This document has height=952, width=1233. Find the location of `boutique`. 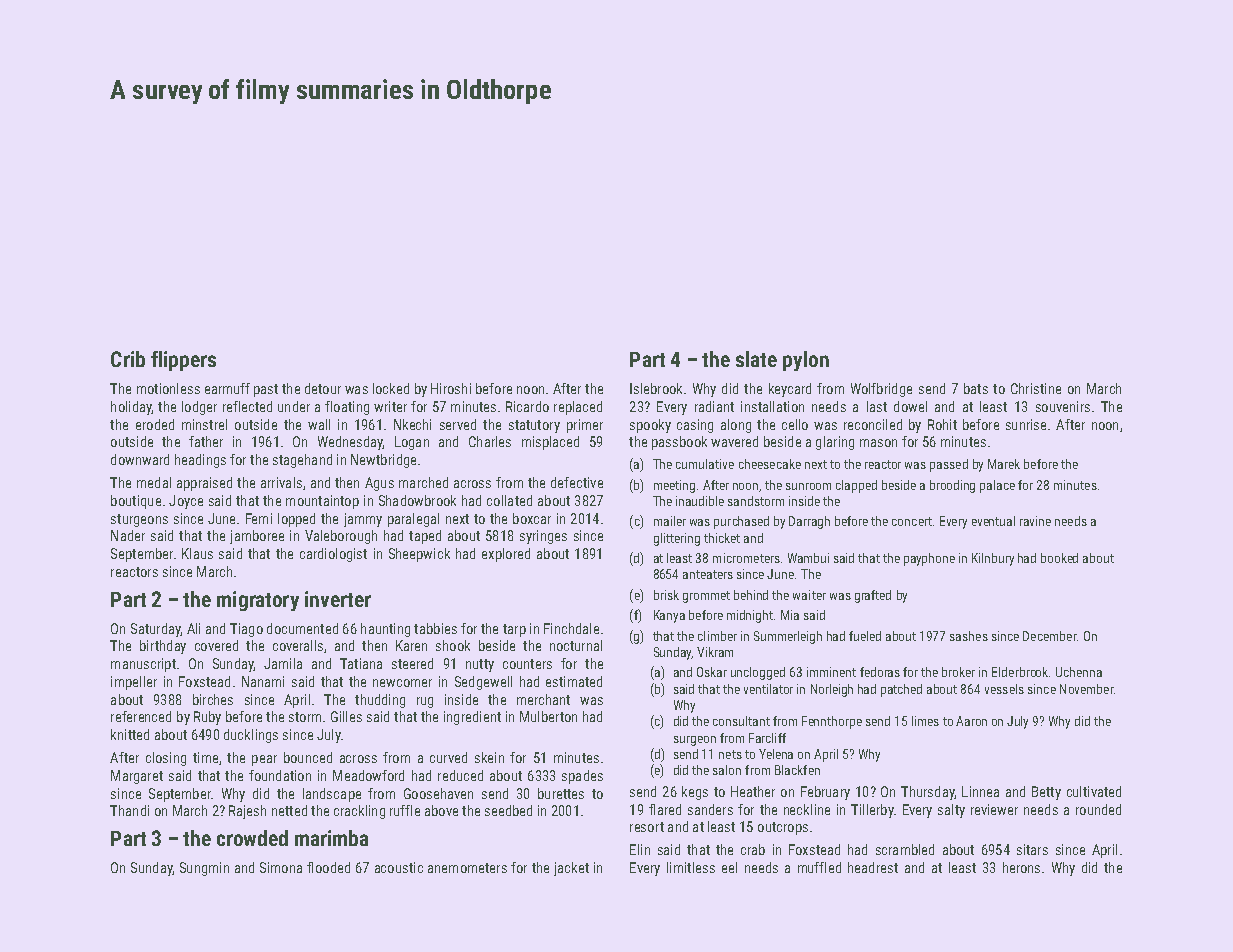

boutique is located at coordinates (136, 502).
